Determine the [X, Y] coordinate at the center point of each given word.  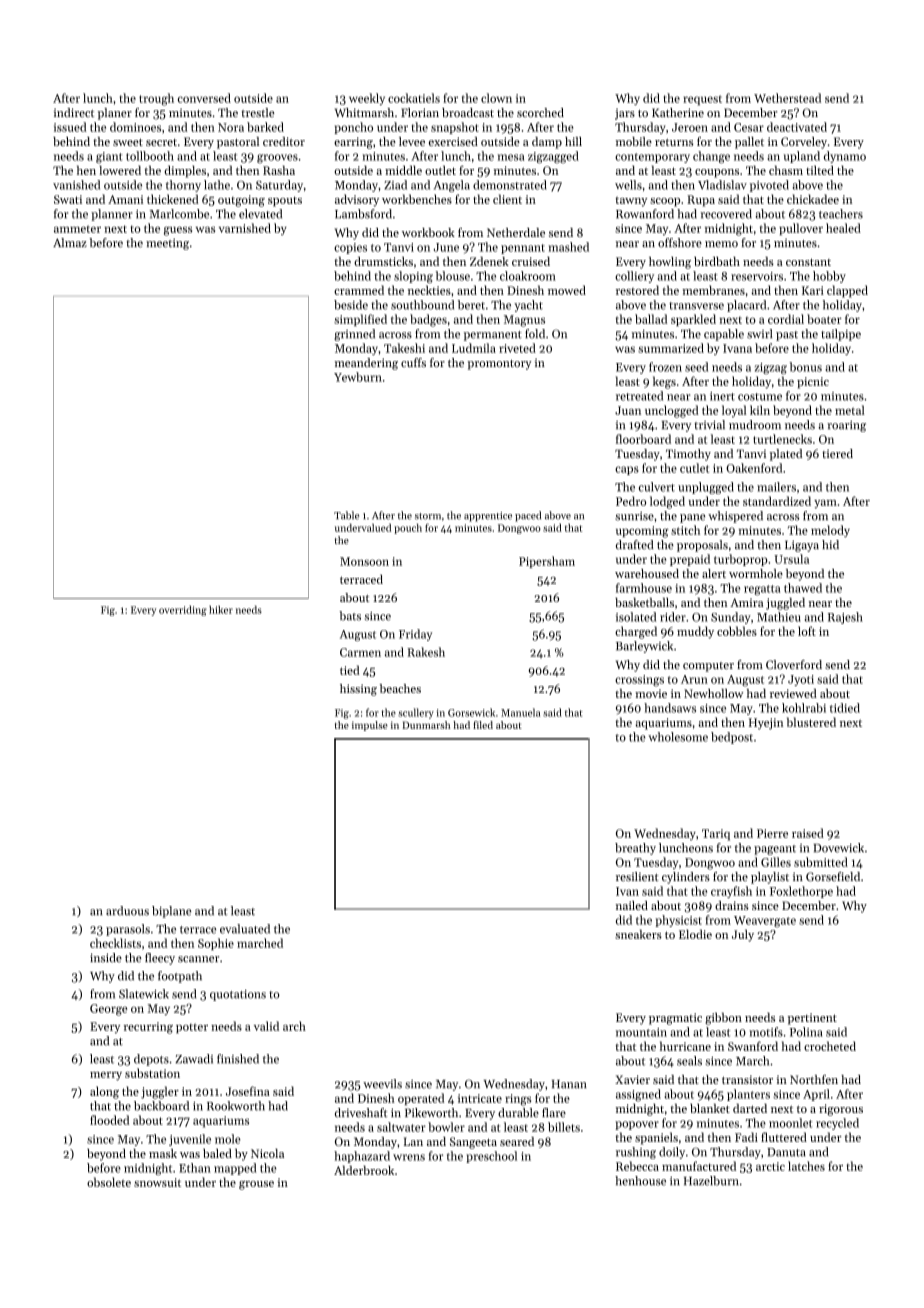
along [104, 1092]
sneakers [638, 934]
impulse [370, 726]
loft [807, 631]
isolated [636, 617]
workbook [428, 232]
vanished [76, 185]
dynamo [845, 157]
